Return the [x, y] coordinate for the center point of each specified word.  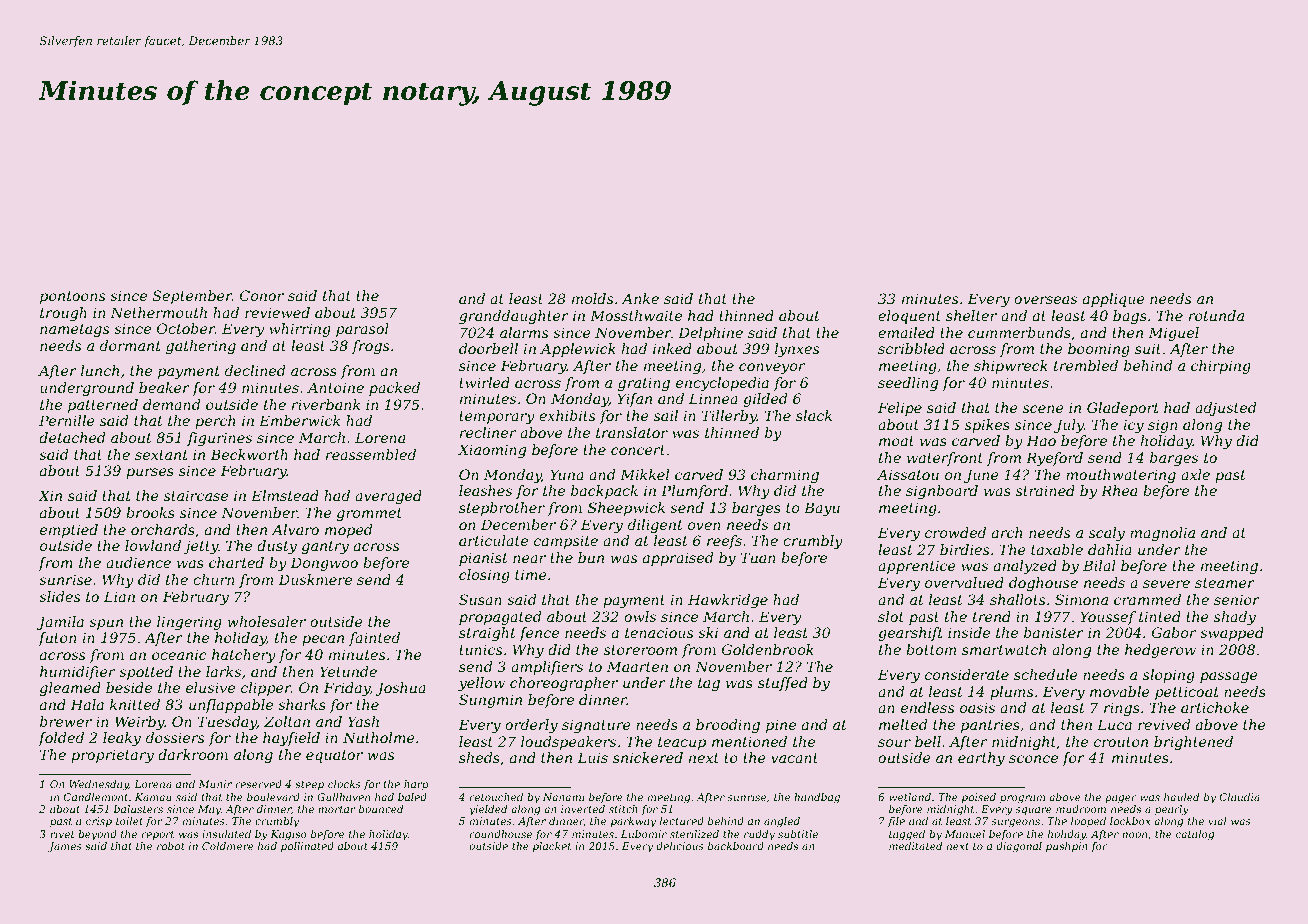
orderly [531, 726]
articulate [493, 540]
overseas [1045, 300]
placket [552, 847]
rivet [62, 834]
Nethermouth [158, 312]
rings [1122, 709]
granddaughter [514, 317]
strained [1045, 490]
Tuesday [227, 723]
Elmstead [285, 495]
